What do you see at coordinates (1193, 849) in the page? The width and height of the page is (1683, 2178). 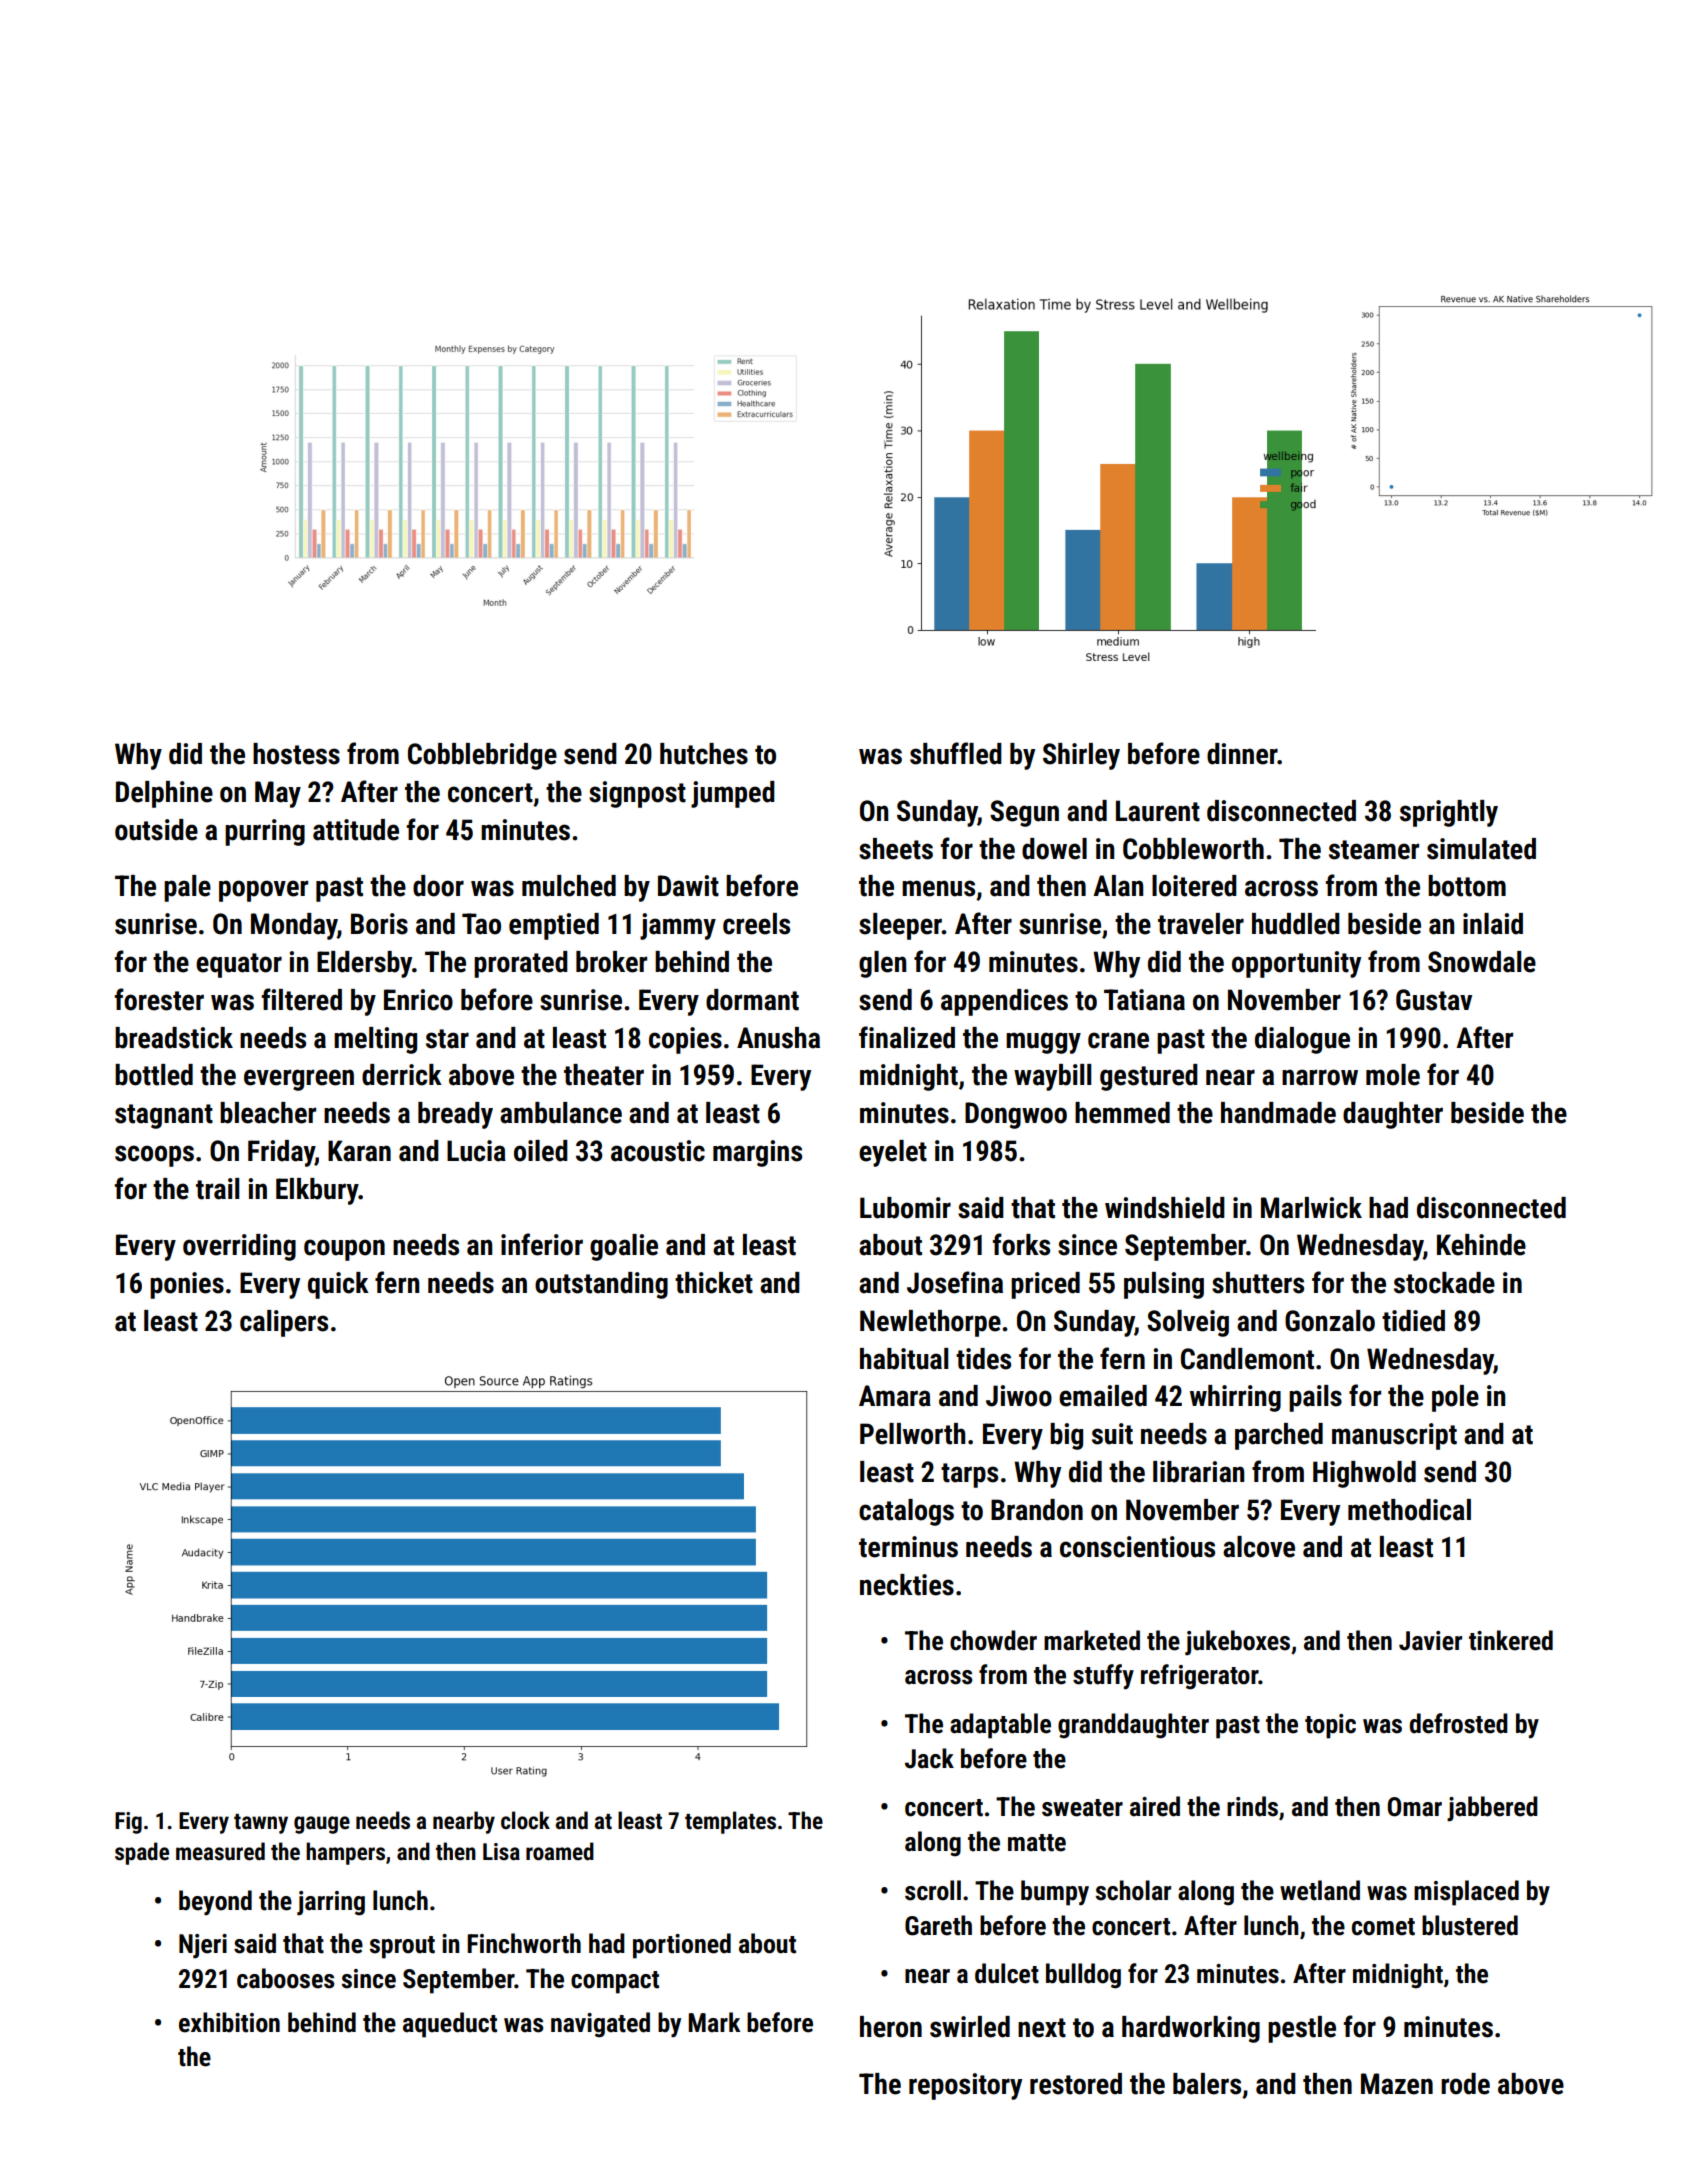 I see `Cobbleworth` at bounding box center [1193, 849].
